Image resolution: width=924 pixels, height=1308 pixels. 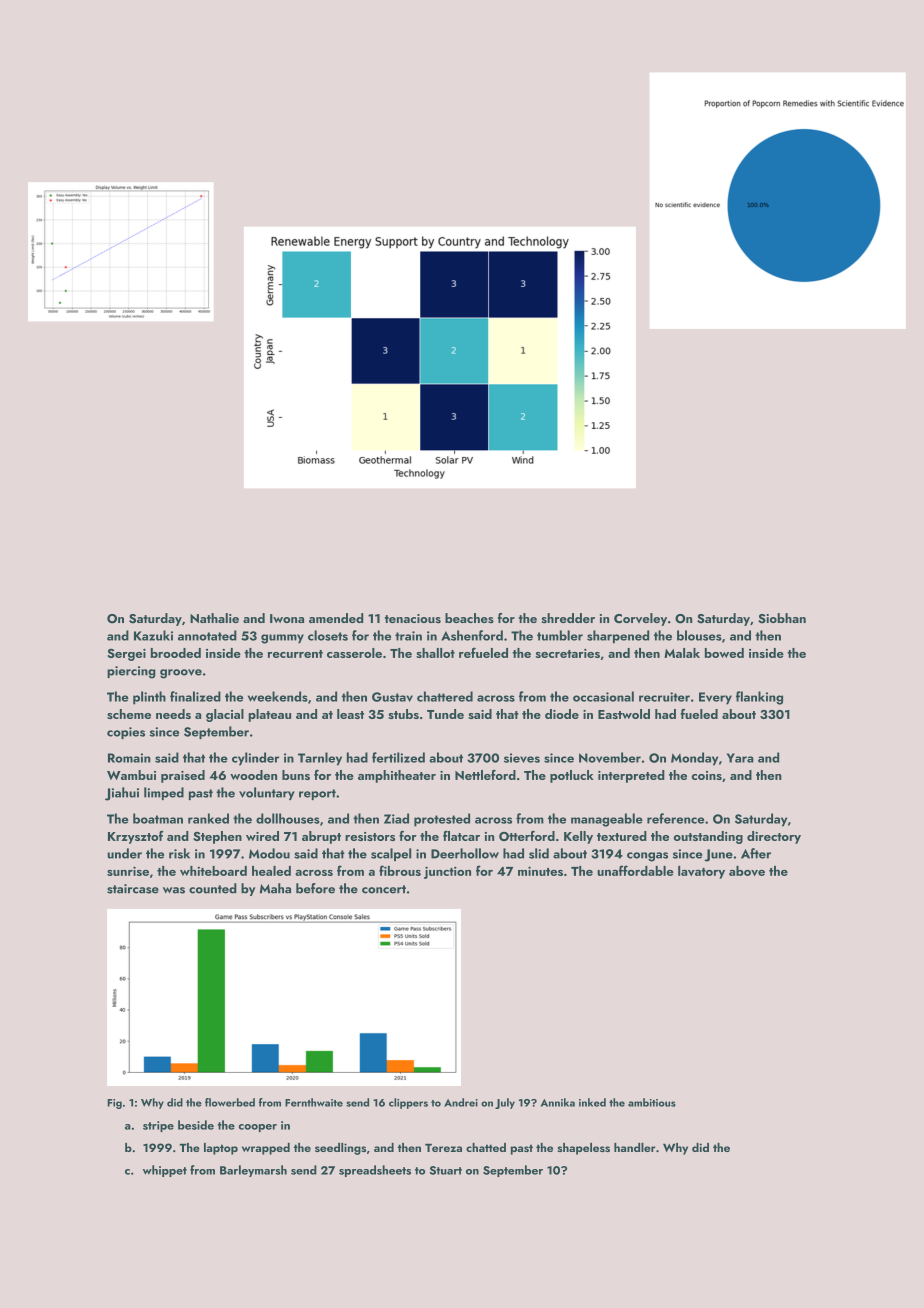 What do you see at coordinates (675, 818) in the document?
I see `reference` at bounding box center [675, 818].
